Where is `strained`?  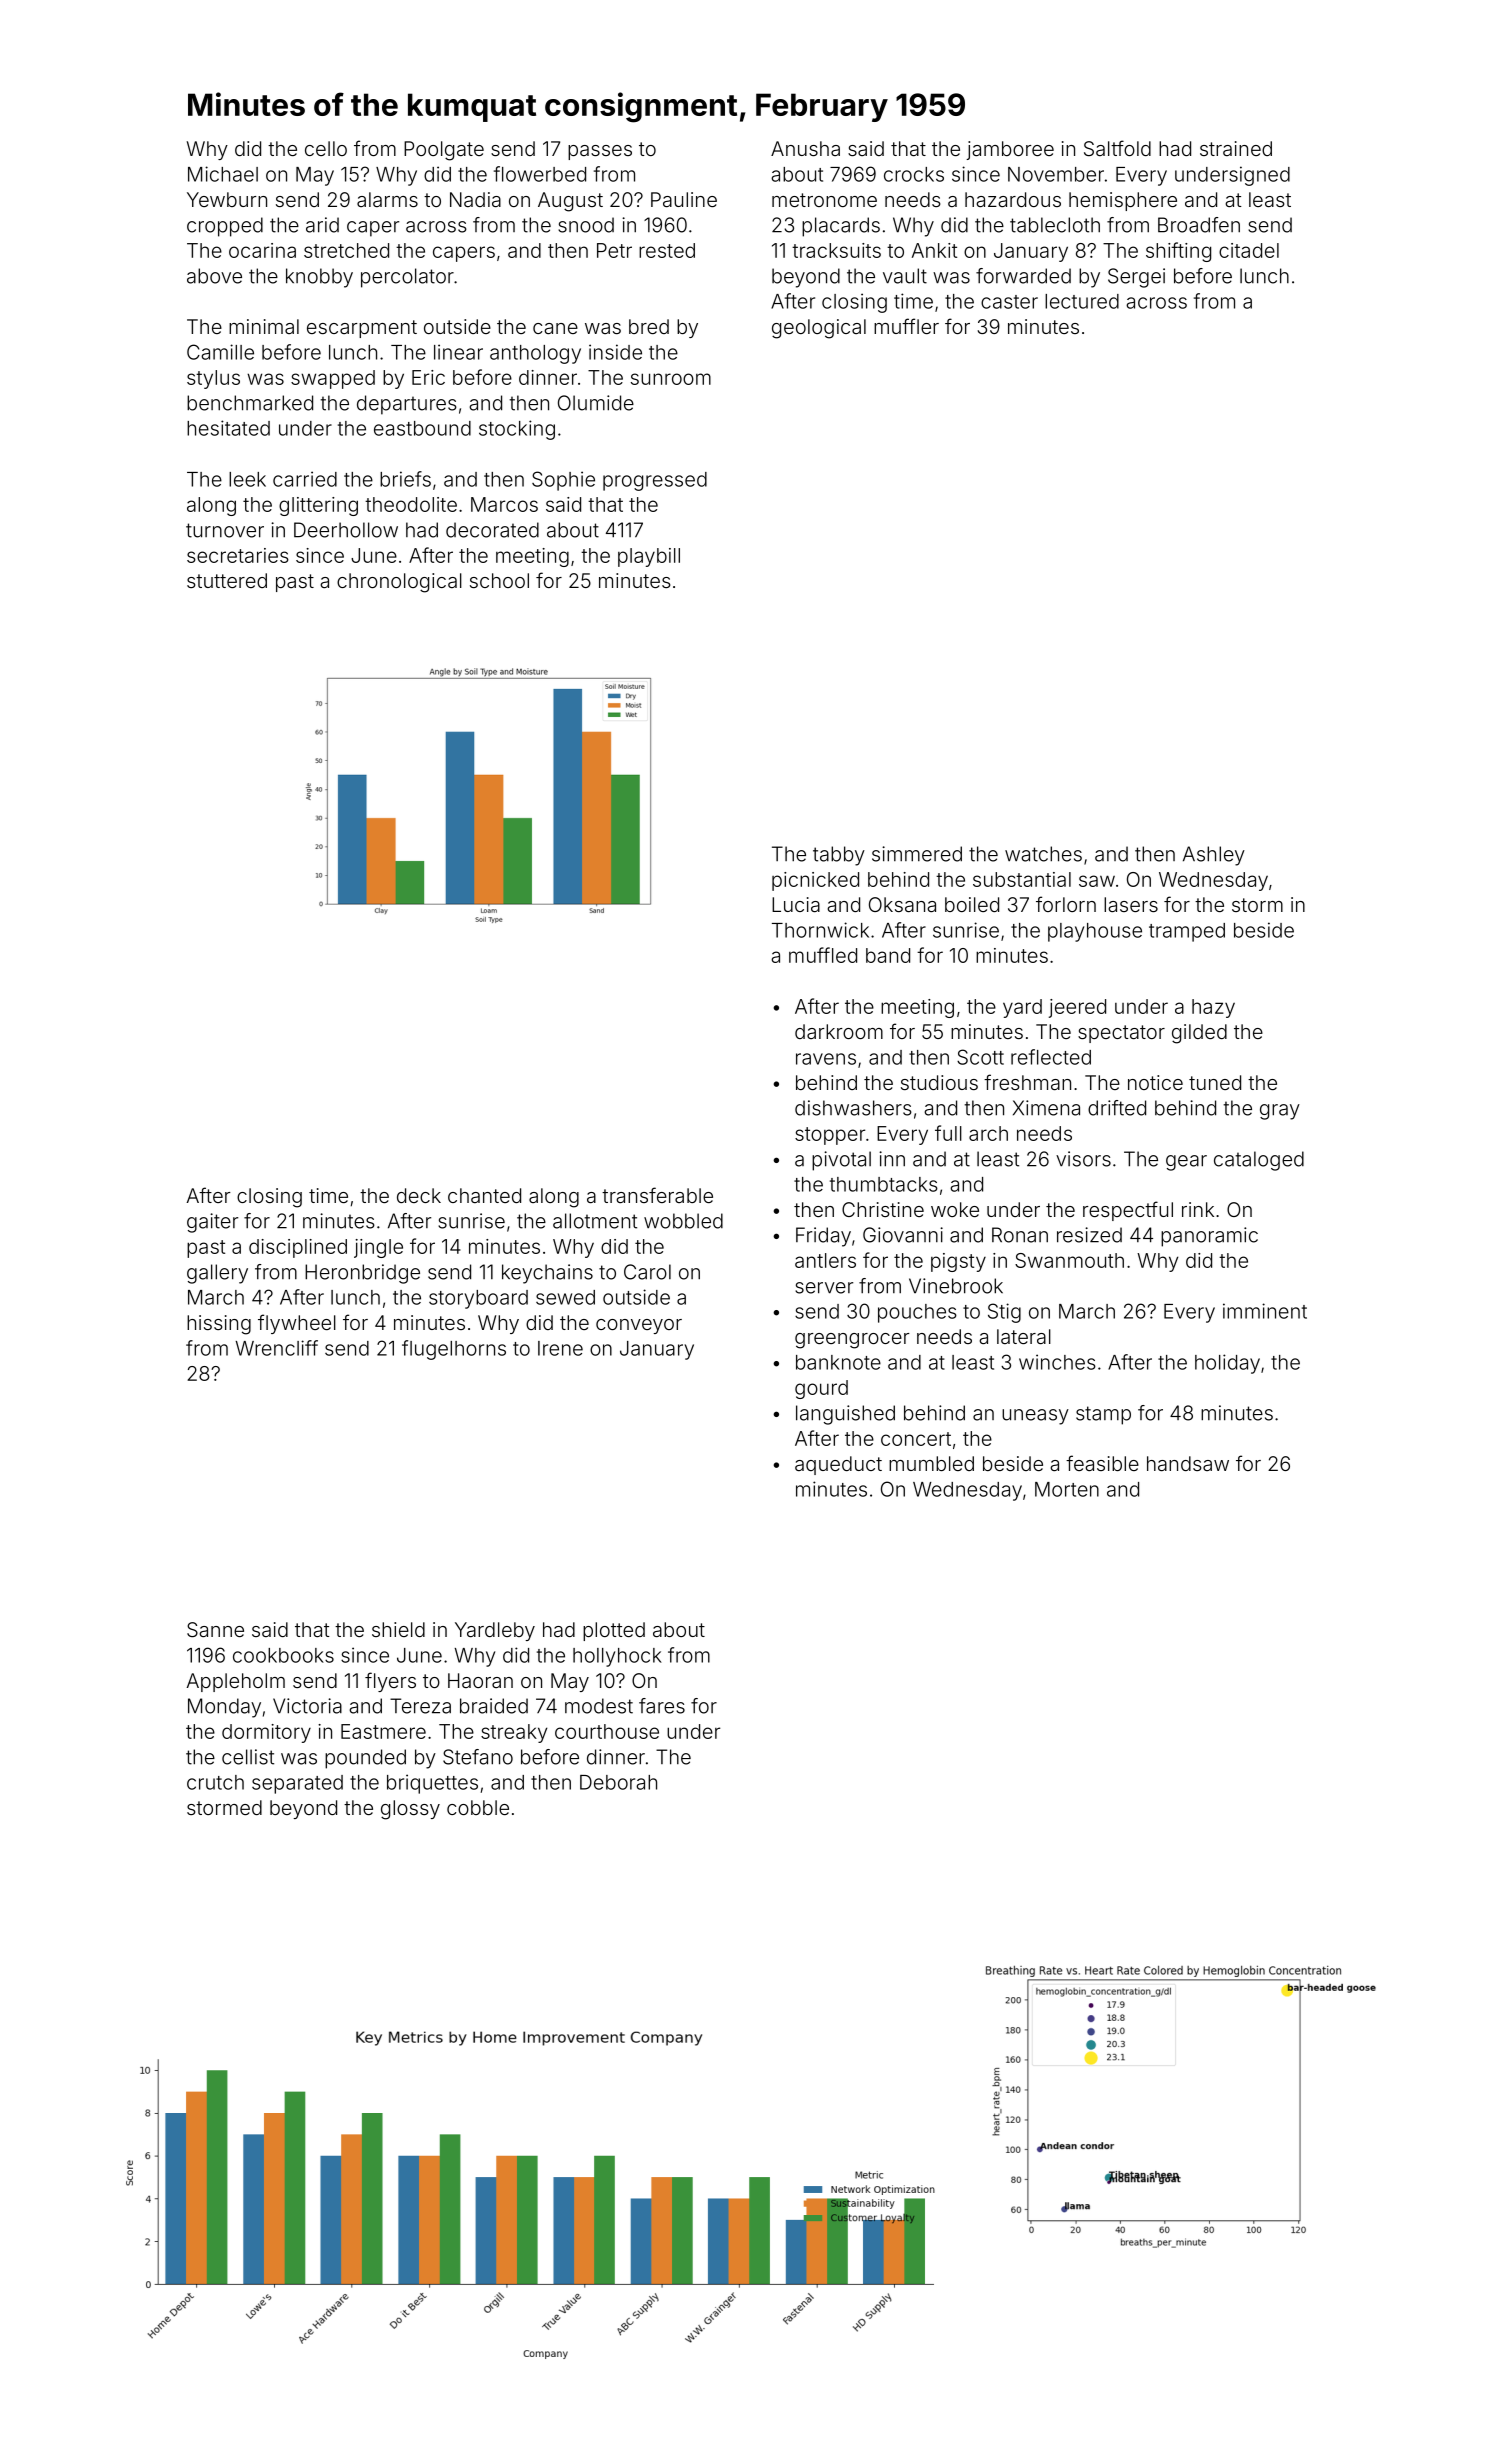
strained is located at coordinates (1236, 148).
